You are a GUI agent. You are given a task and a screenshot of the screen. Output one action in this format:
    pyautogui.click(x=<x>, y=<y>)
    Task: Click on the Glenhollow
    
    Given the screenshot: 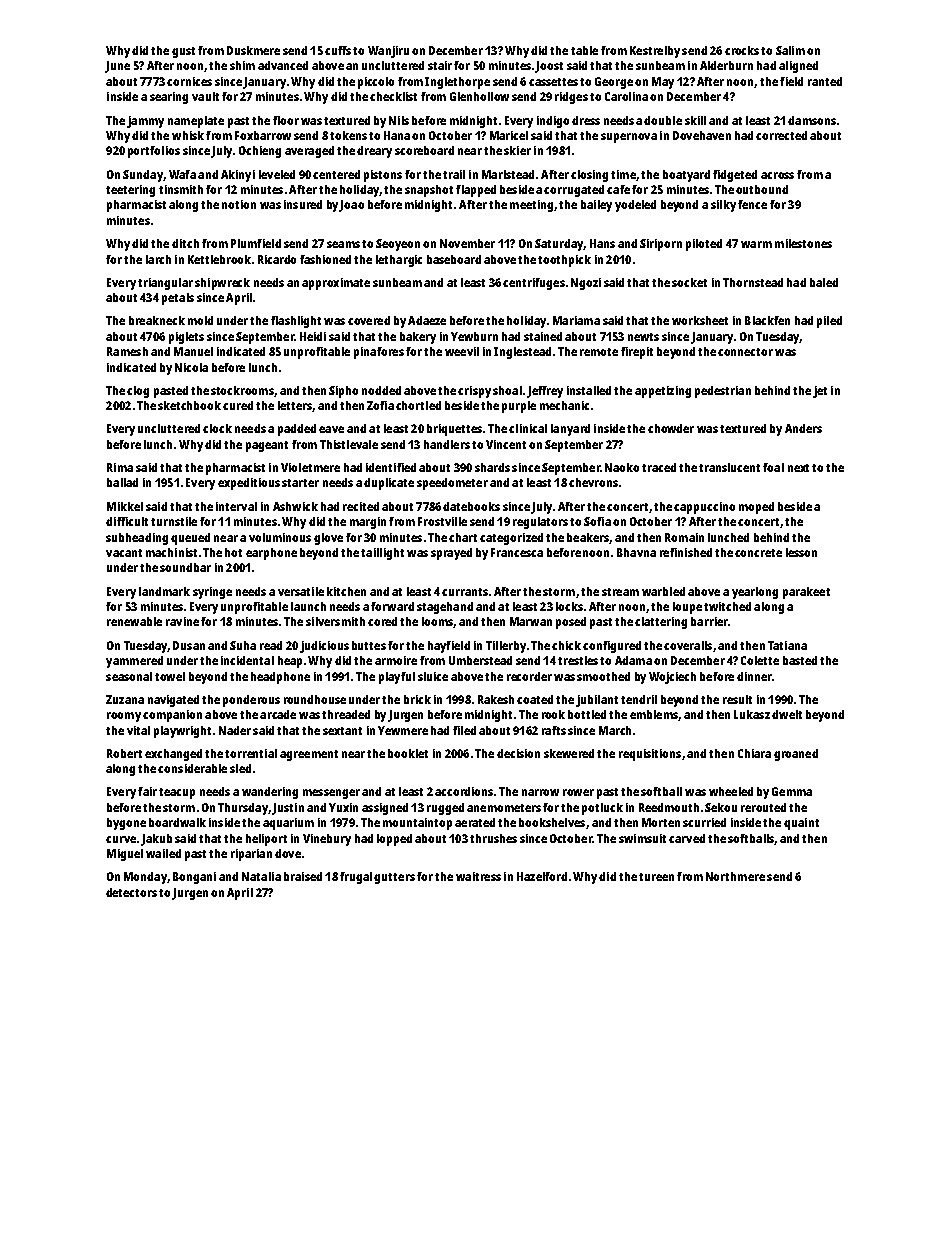 What is the action you would take?
    pyautogui.click(x=479, y=96)
